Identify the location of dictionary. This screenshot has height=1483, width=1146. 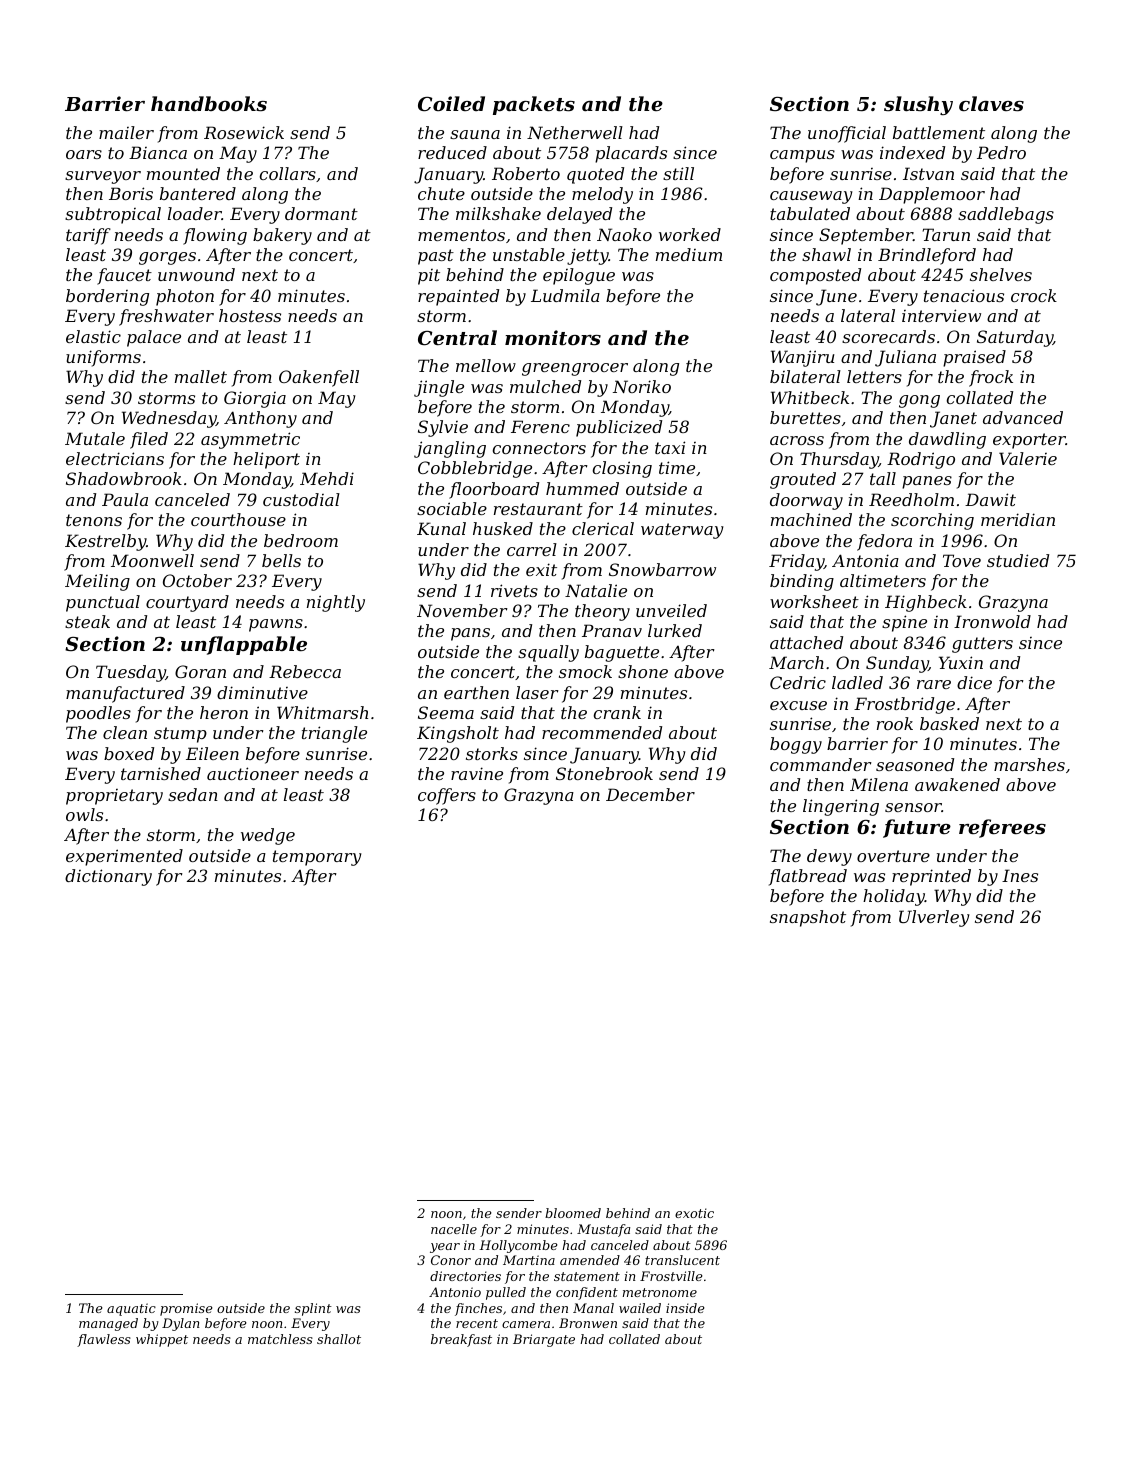
(108, 877).
